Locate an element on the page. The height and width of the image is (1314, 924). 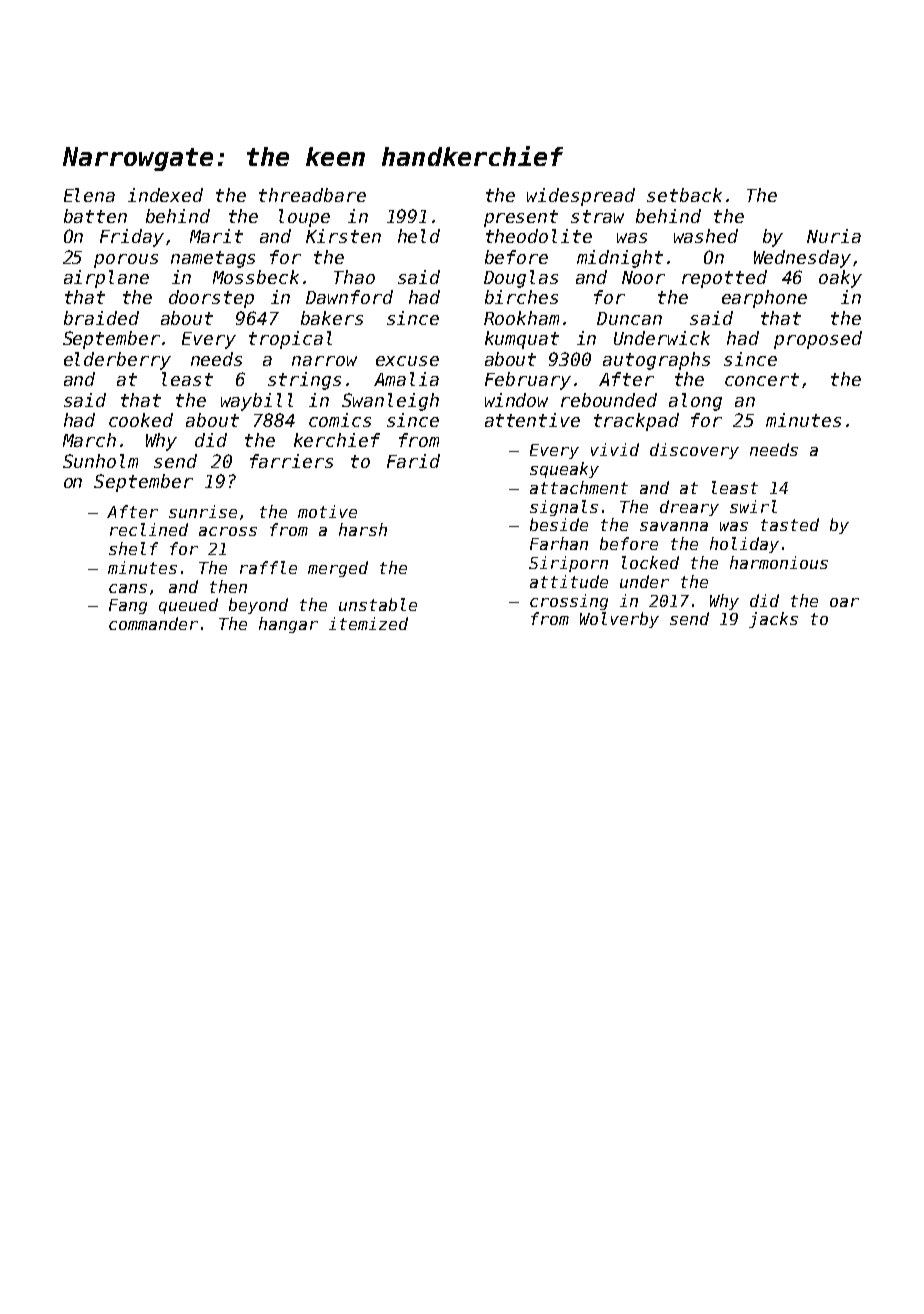
concert is located at coordinates (762, 379).
